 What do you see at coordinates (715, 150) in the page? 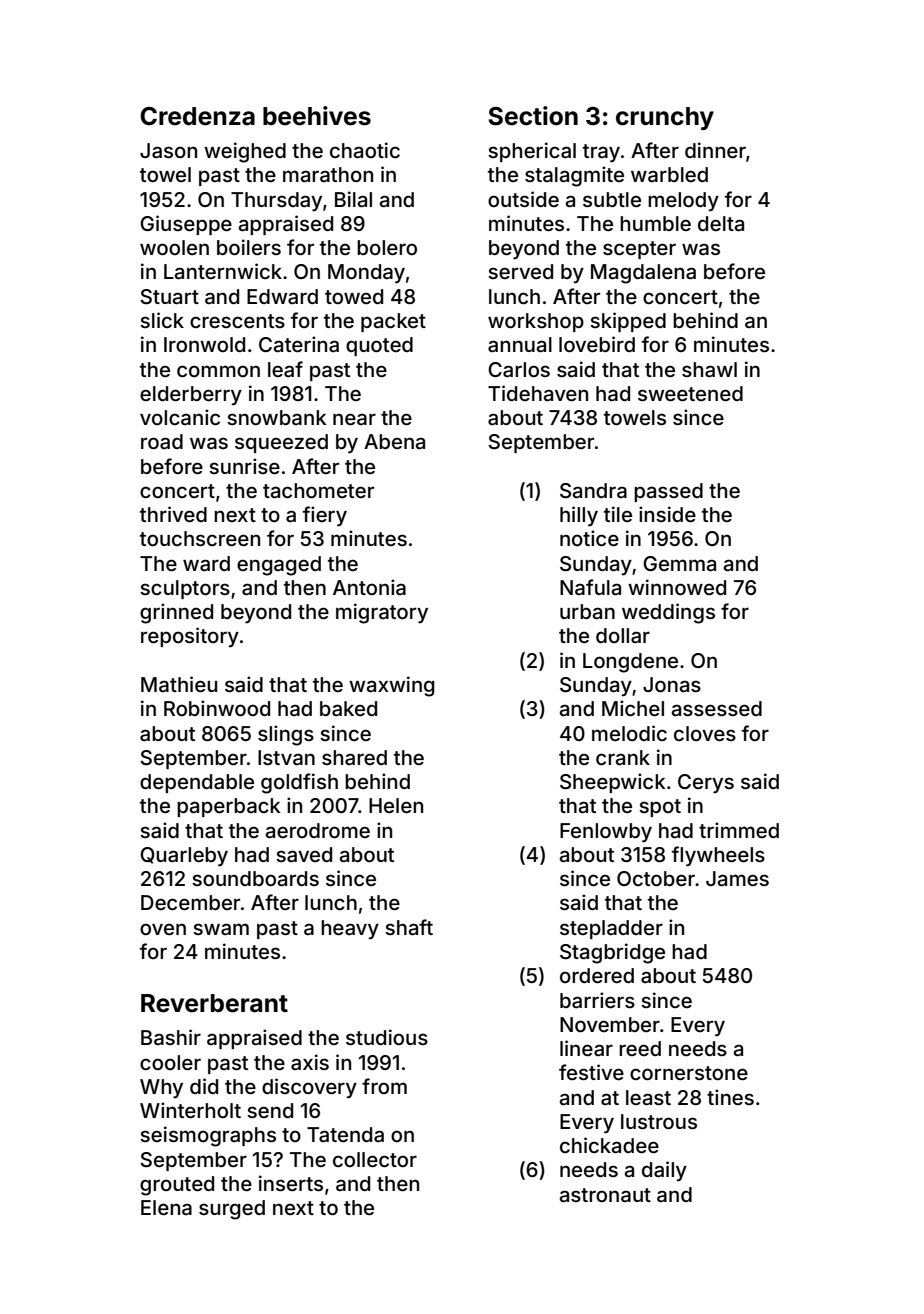
I see `dinner` at bounding box center [715, 150].
